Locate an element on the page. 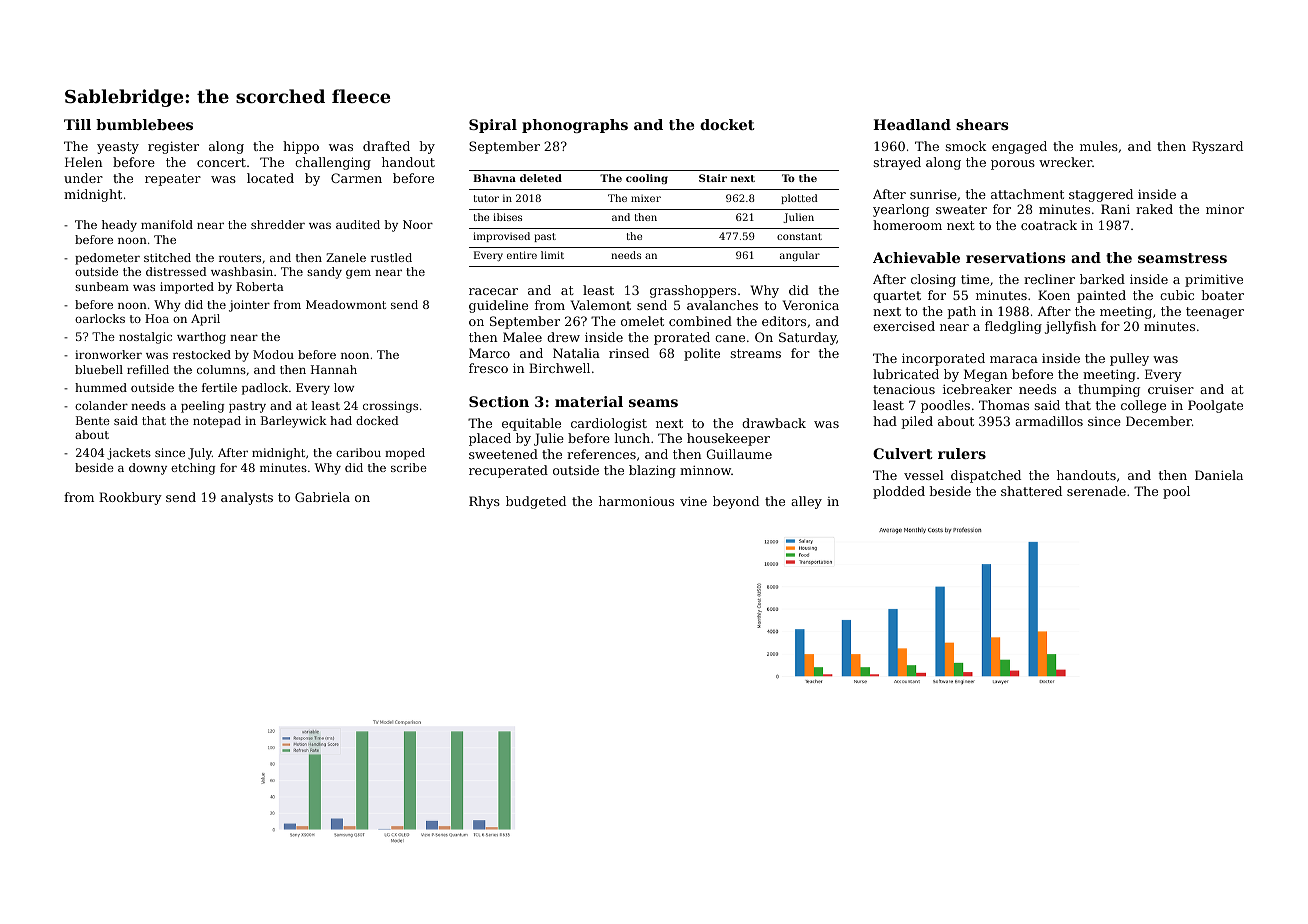 This document has width=1308, height=924. under is located at coordinates (83, 178).
